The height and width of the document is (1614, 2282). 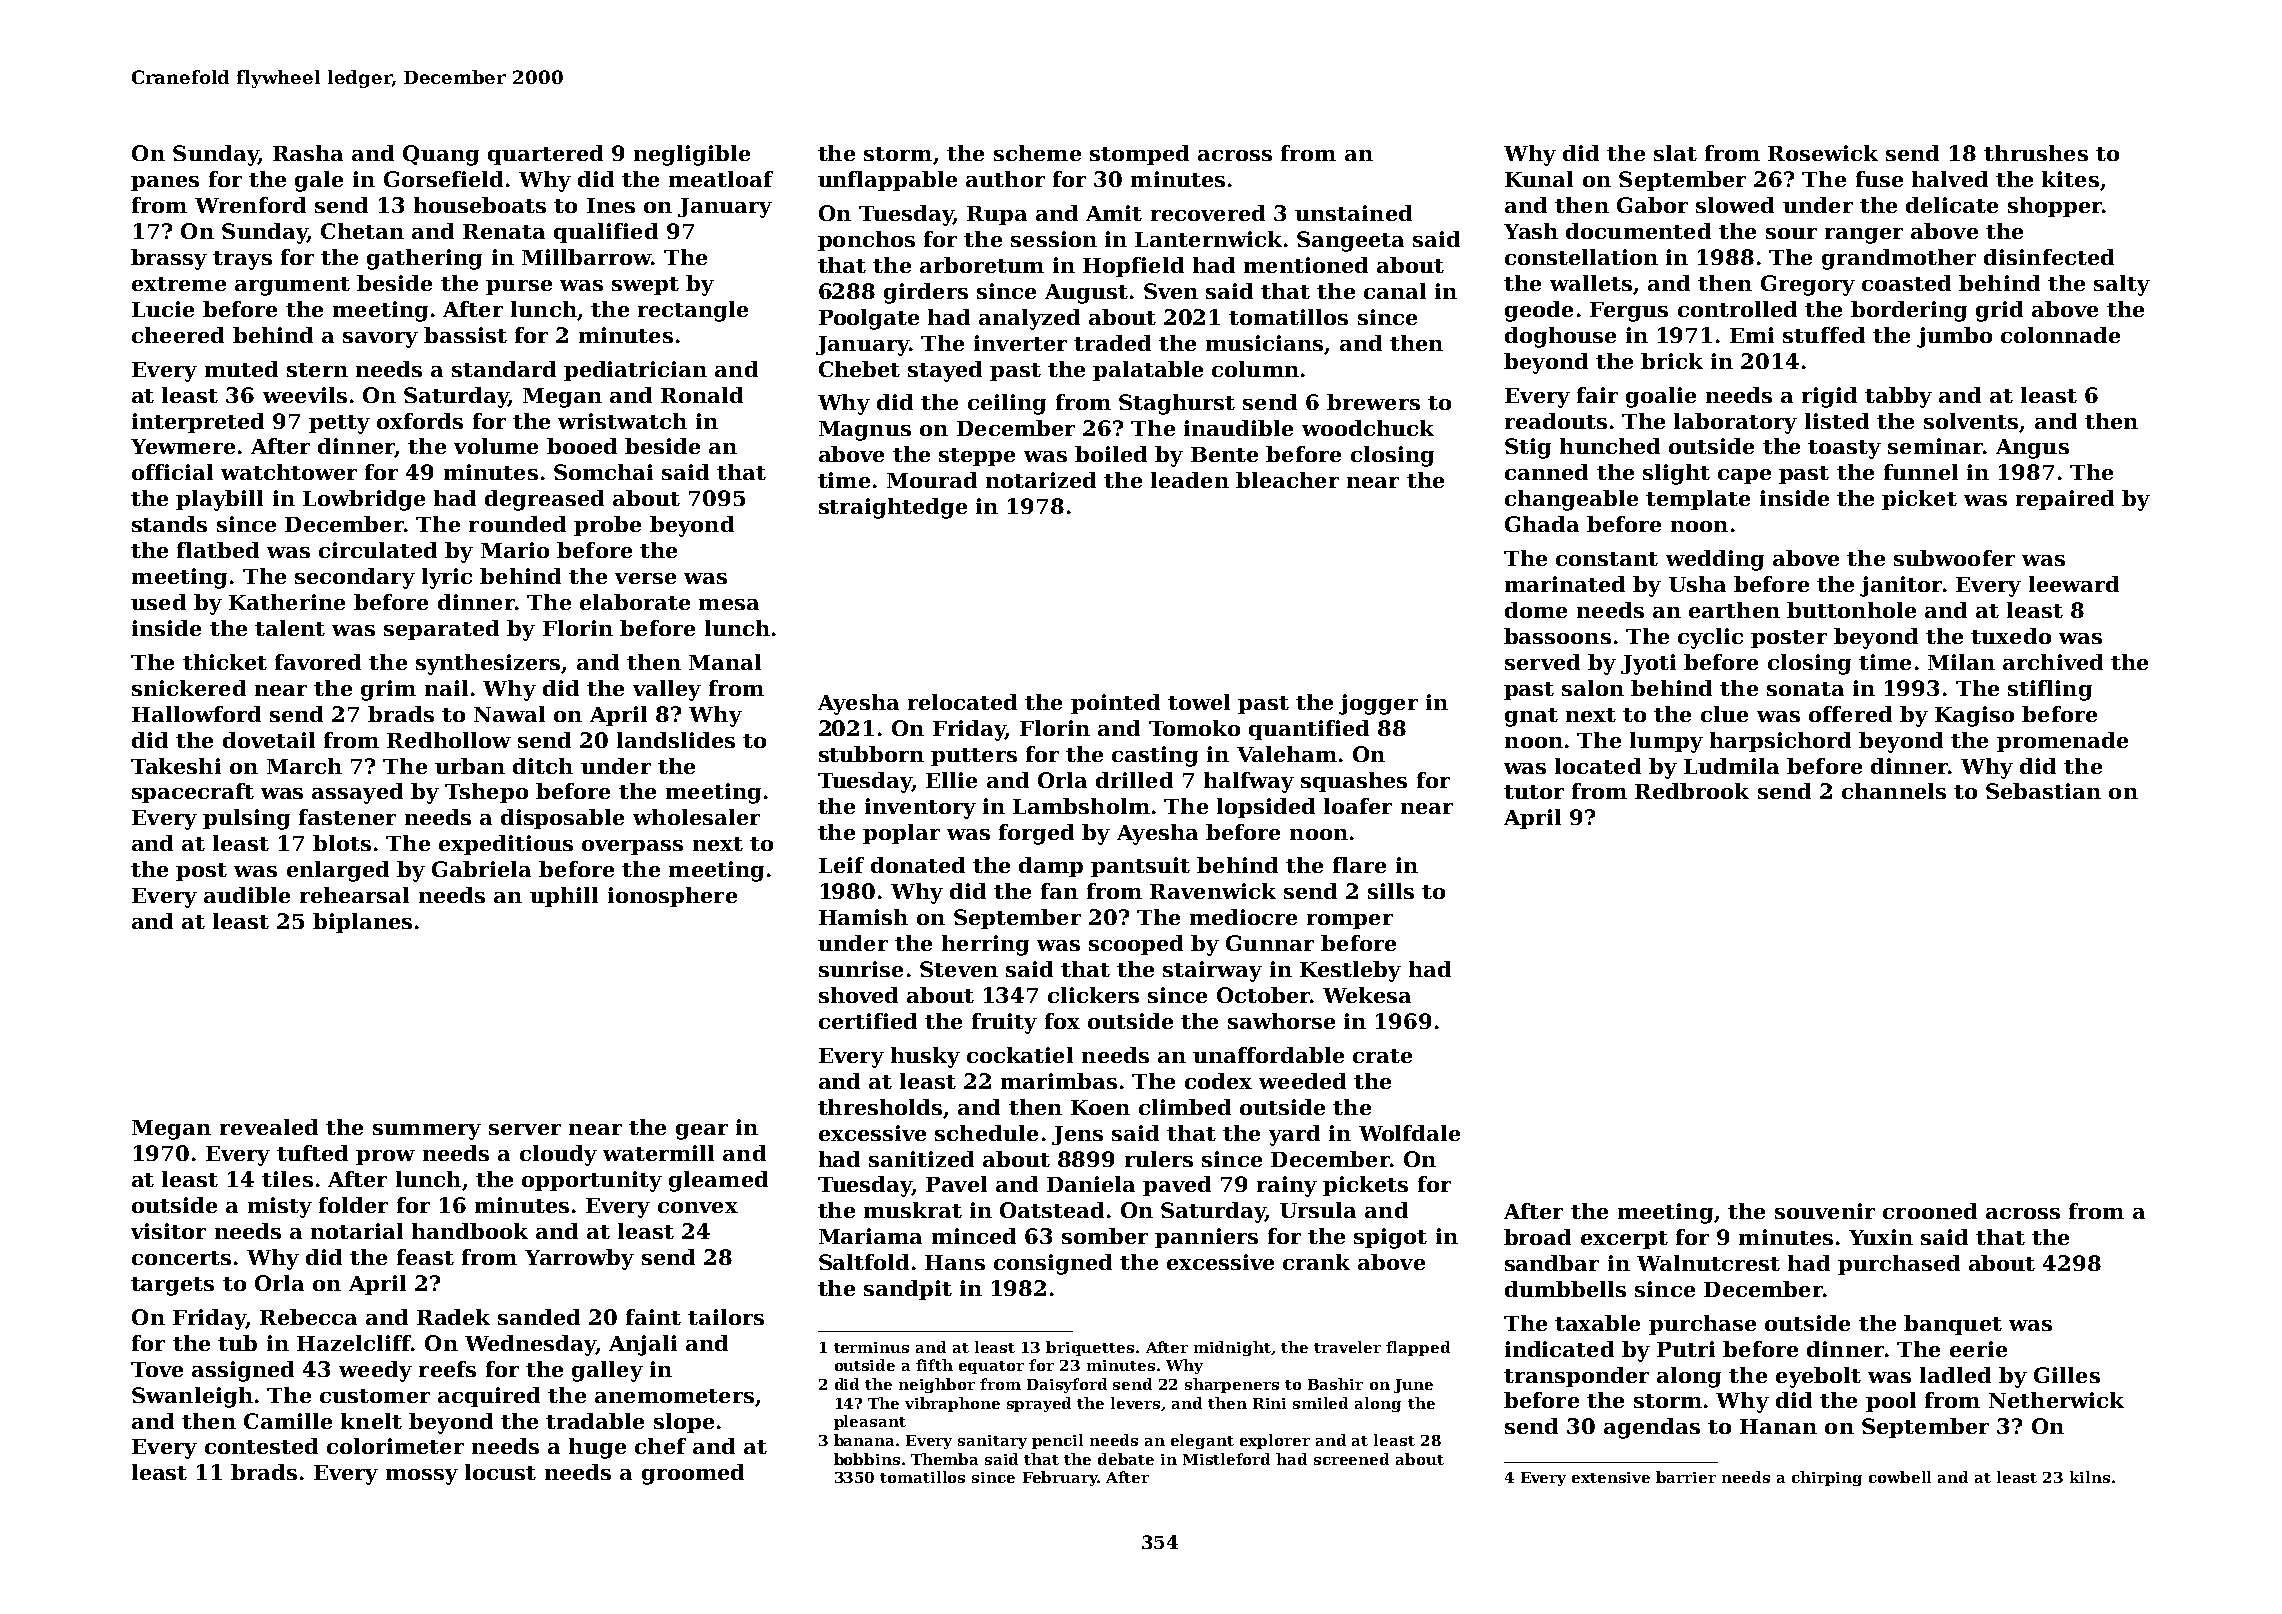 I want to click on stands, so click(x=169, y=524).
